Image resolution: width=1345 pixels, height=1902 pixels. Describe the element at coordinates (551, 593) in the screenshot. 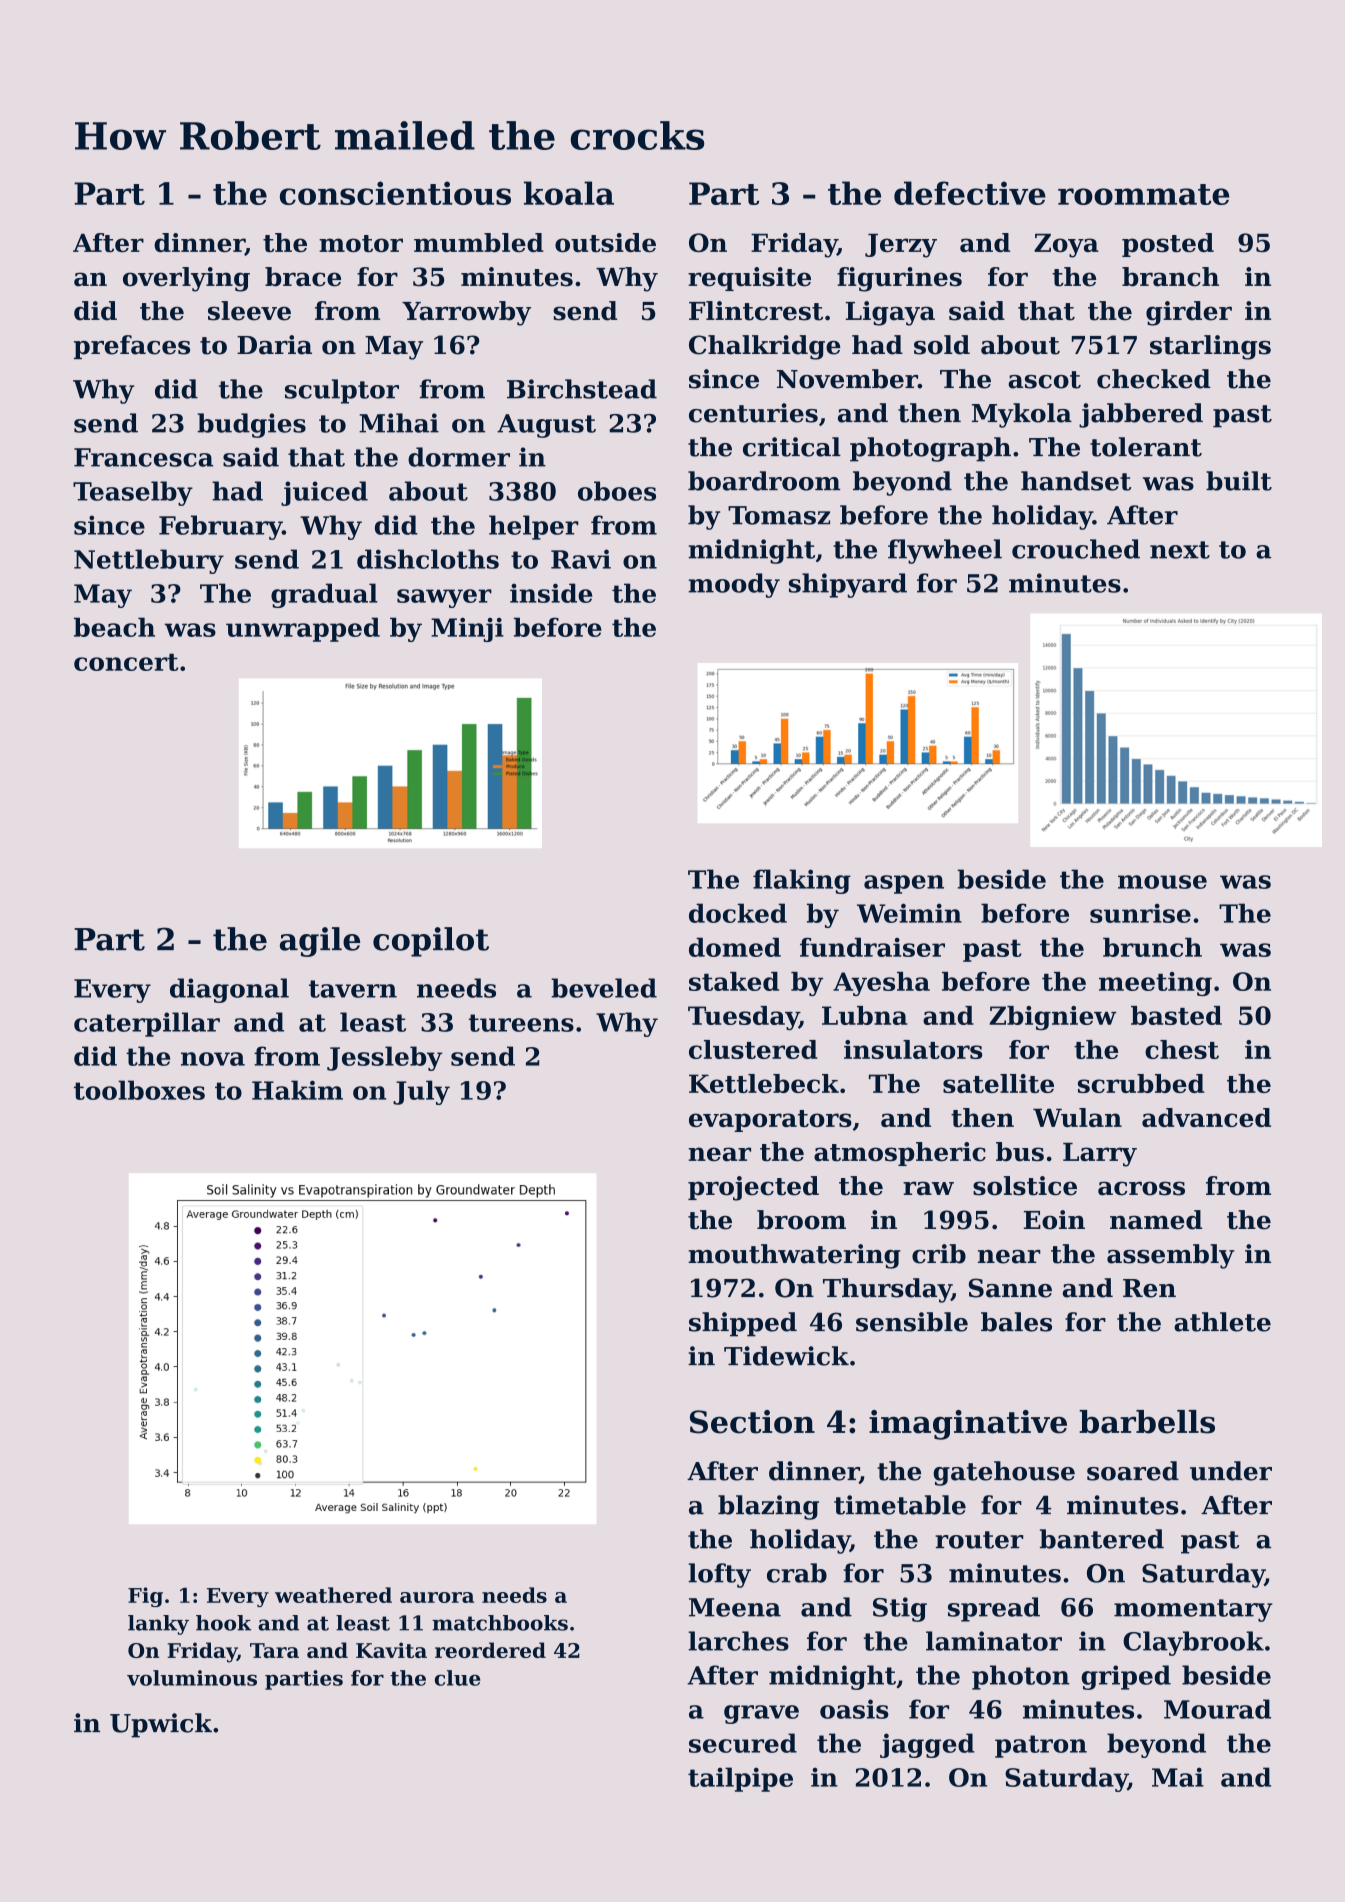

I see `inside` at that location.
